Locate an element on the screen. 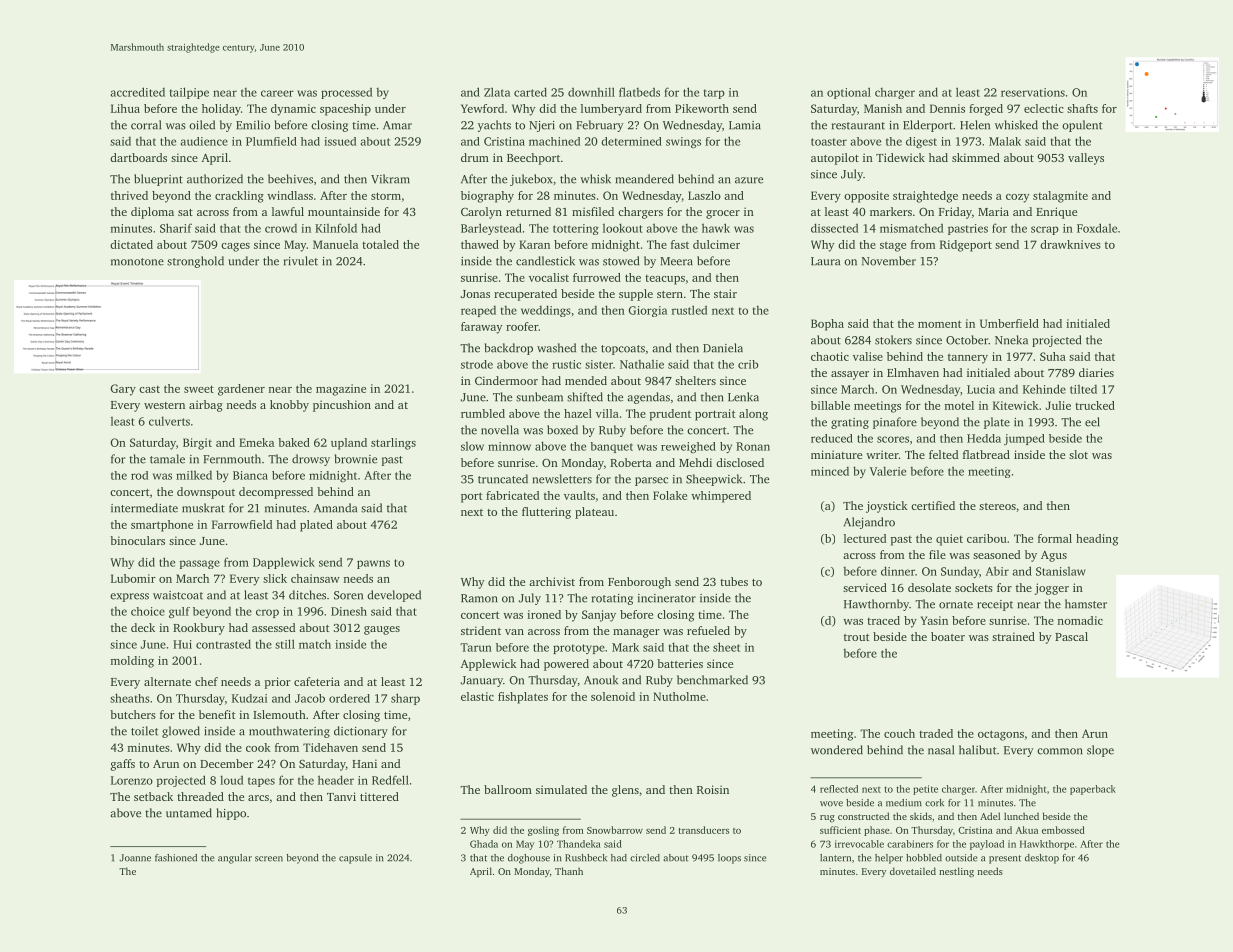  Thanh is located at coordinates (569, 871).
